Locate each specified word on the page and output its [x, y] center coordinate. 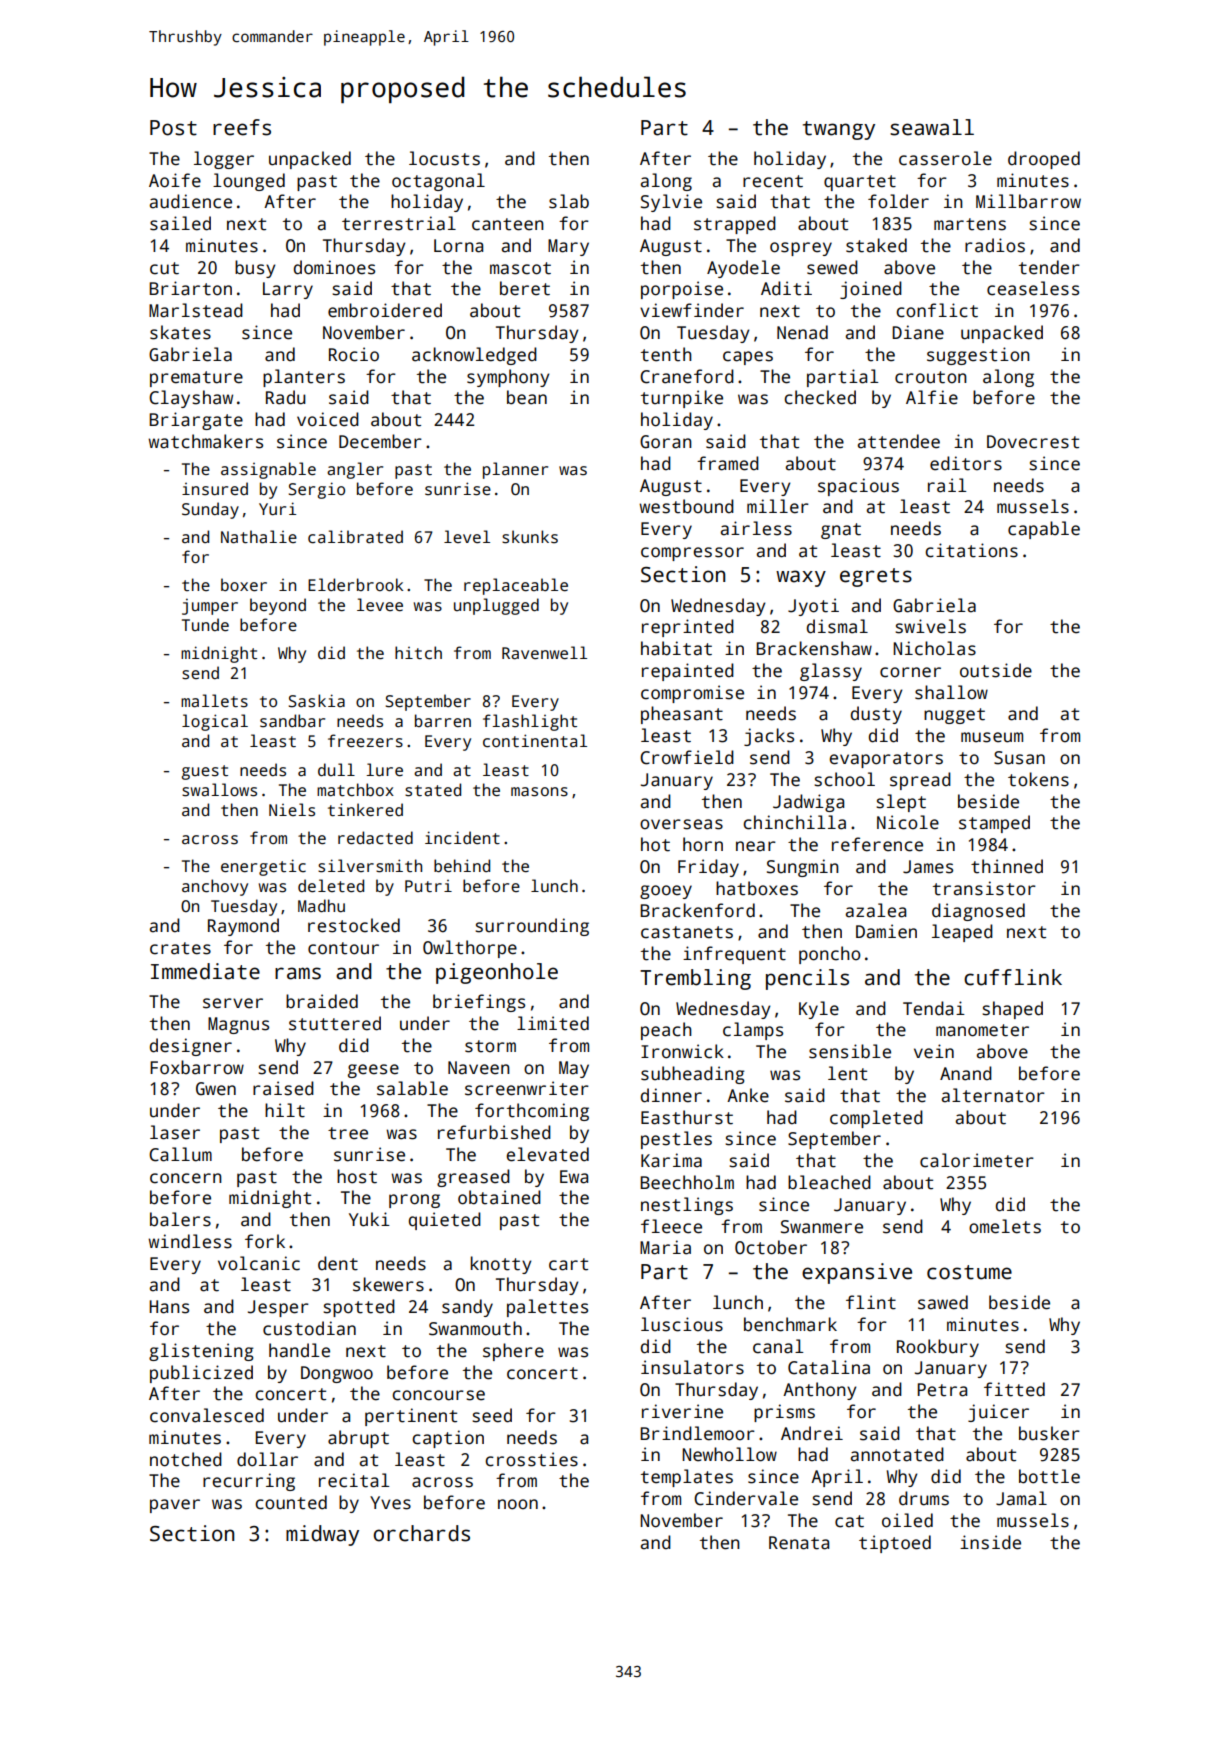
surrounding [532, 927]
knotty [501, 1265]
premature [196, 379]
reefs [242, 127]
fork [265, 1241]
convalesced [207, 1415]
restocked [354, 925]
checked [820, 397]
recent [773, 181]
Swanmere [822, 1227]
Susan [1019, 758]
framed [728, 463]
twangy [839, 130]
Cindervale [746, 1498]
